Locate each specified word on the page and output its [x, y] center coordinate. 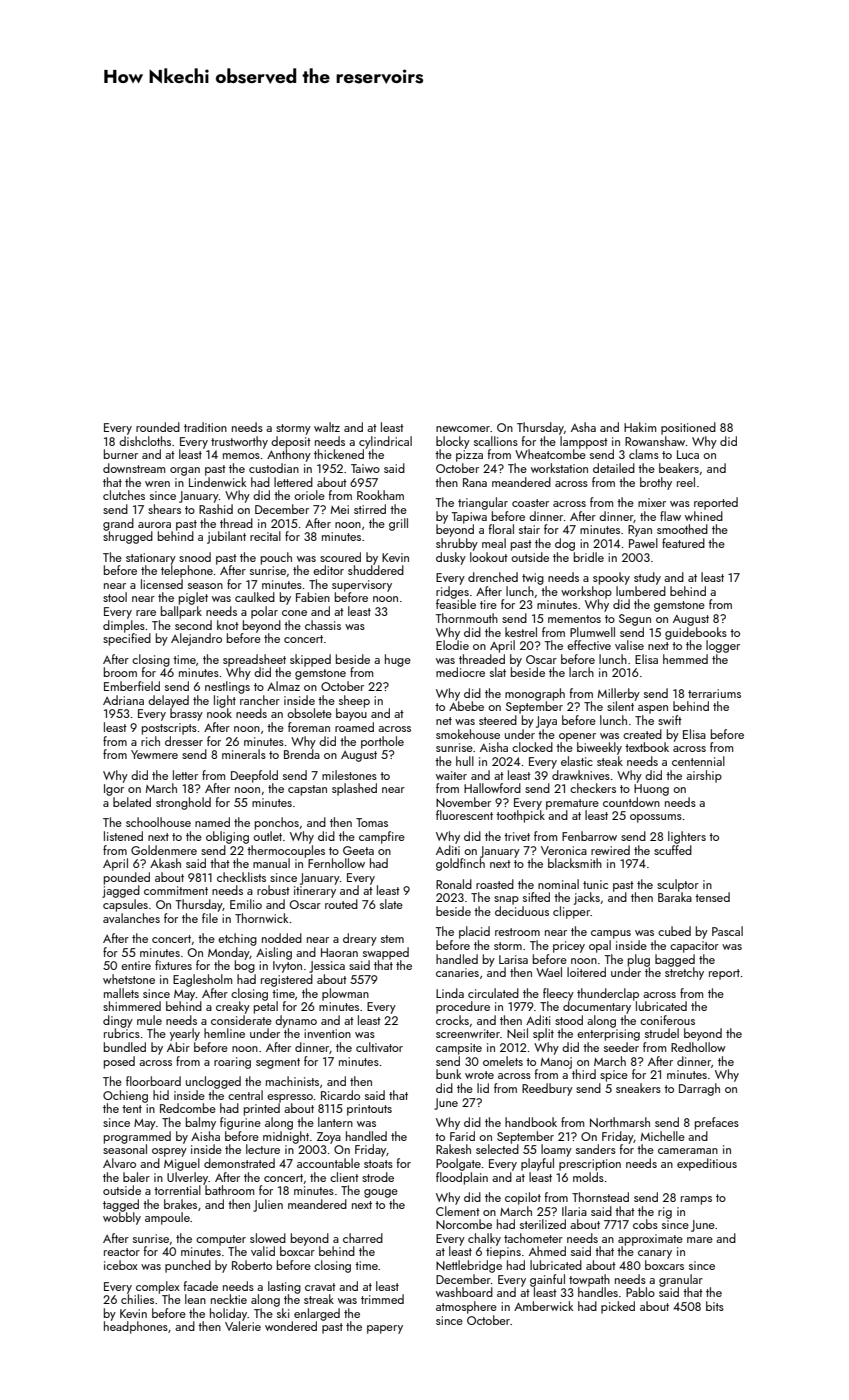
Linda [450, 993]
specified [127, 639]
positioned [688, 428]
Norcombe [464, 1224]
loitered [586, 972]
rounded [158, 427]
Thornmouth [467, 618]
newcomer [463, 429]
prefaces [717, 1123]
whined [704, 516]
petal [266, 1007]
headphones [136, 1327]
